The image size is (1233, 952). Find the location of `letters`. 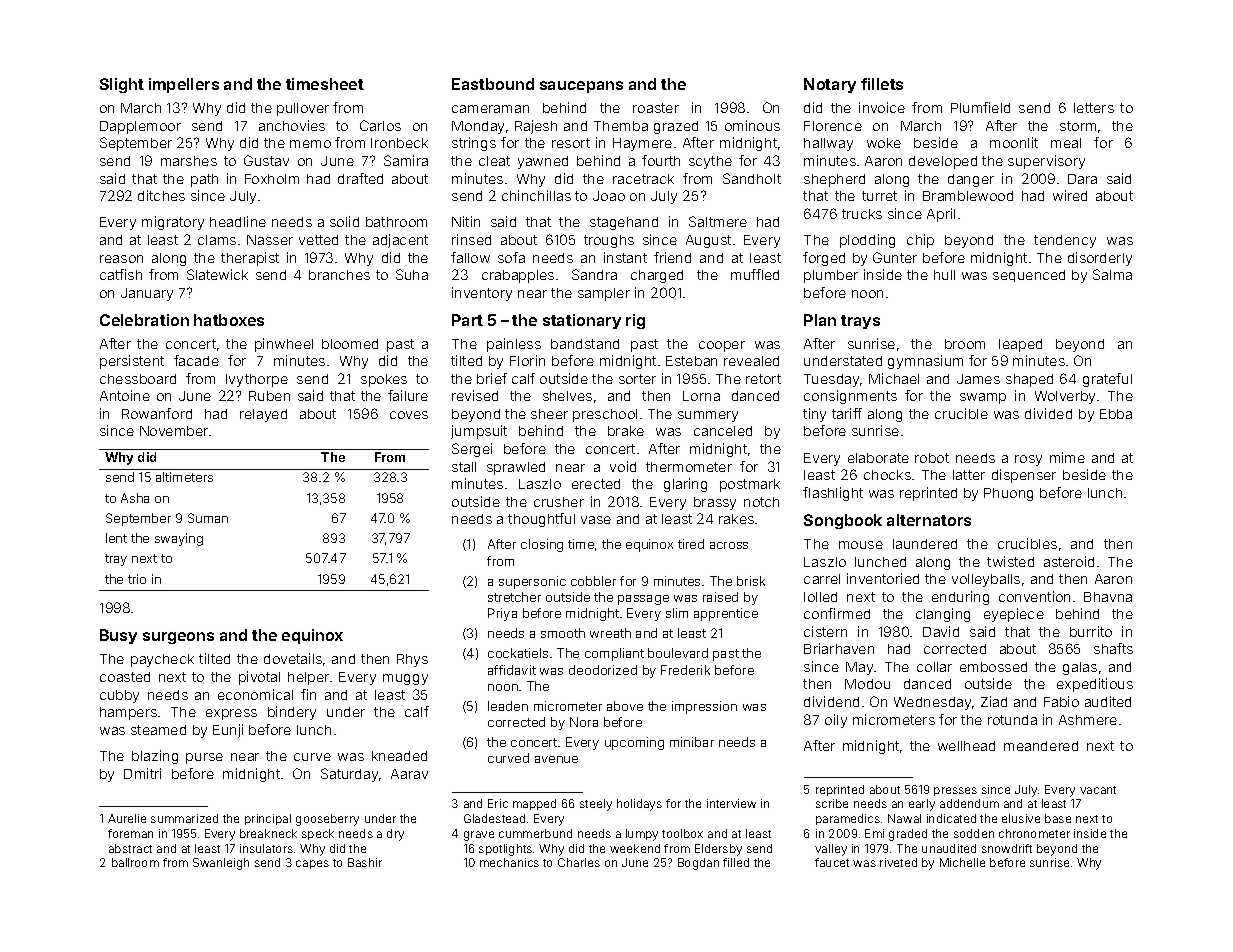

letters is located at coordinates (1094, 108).
